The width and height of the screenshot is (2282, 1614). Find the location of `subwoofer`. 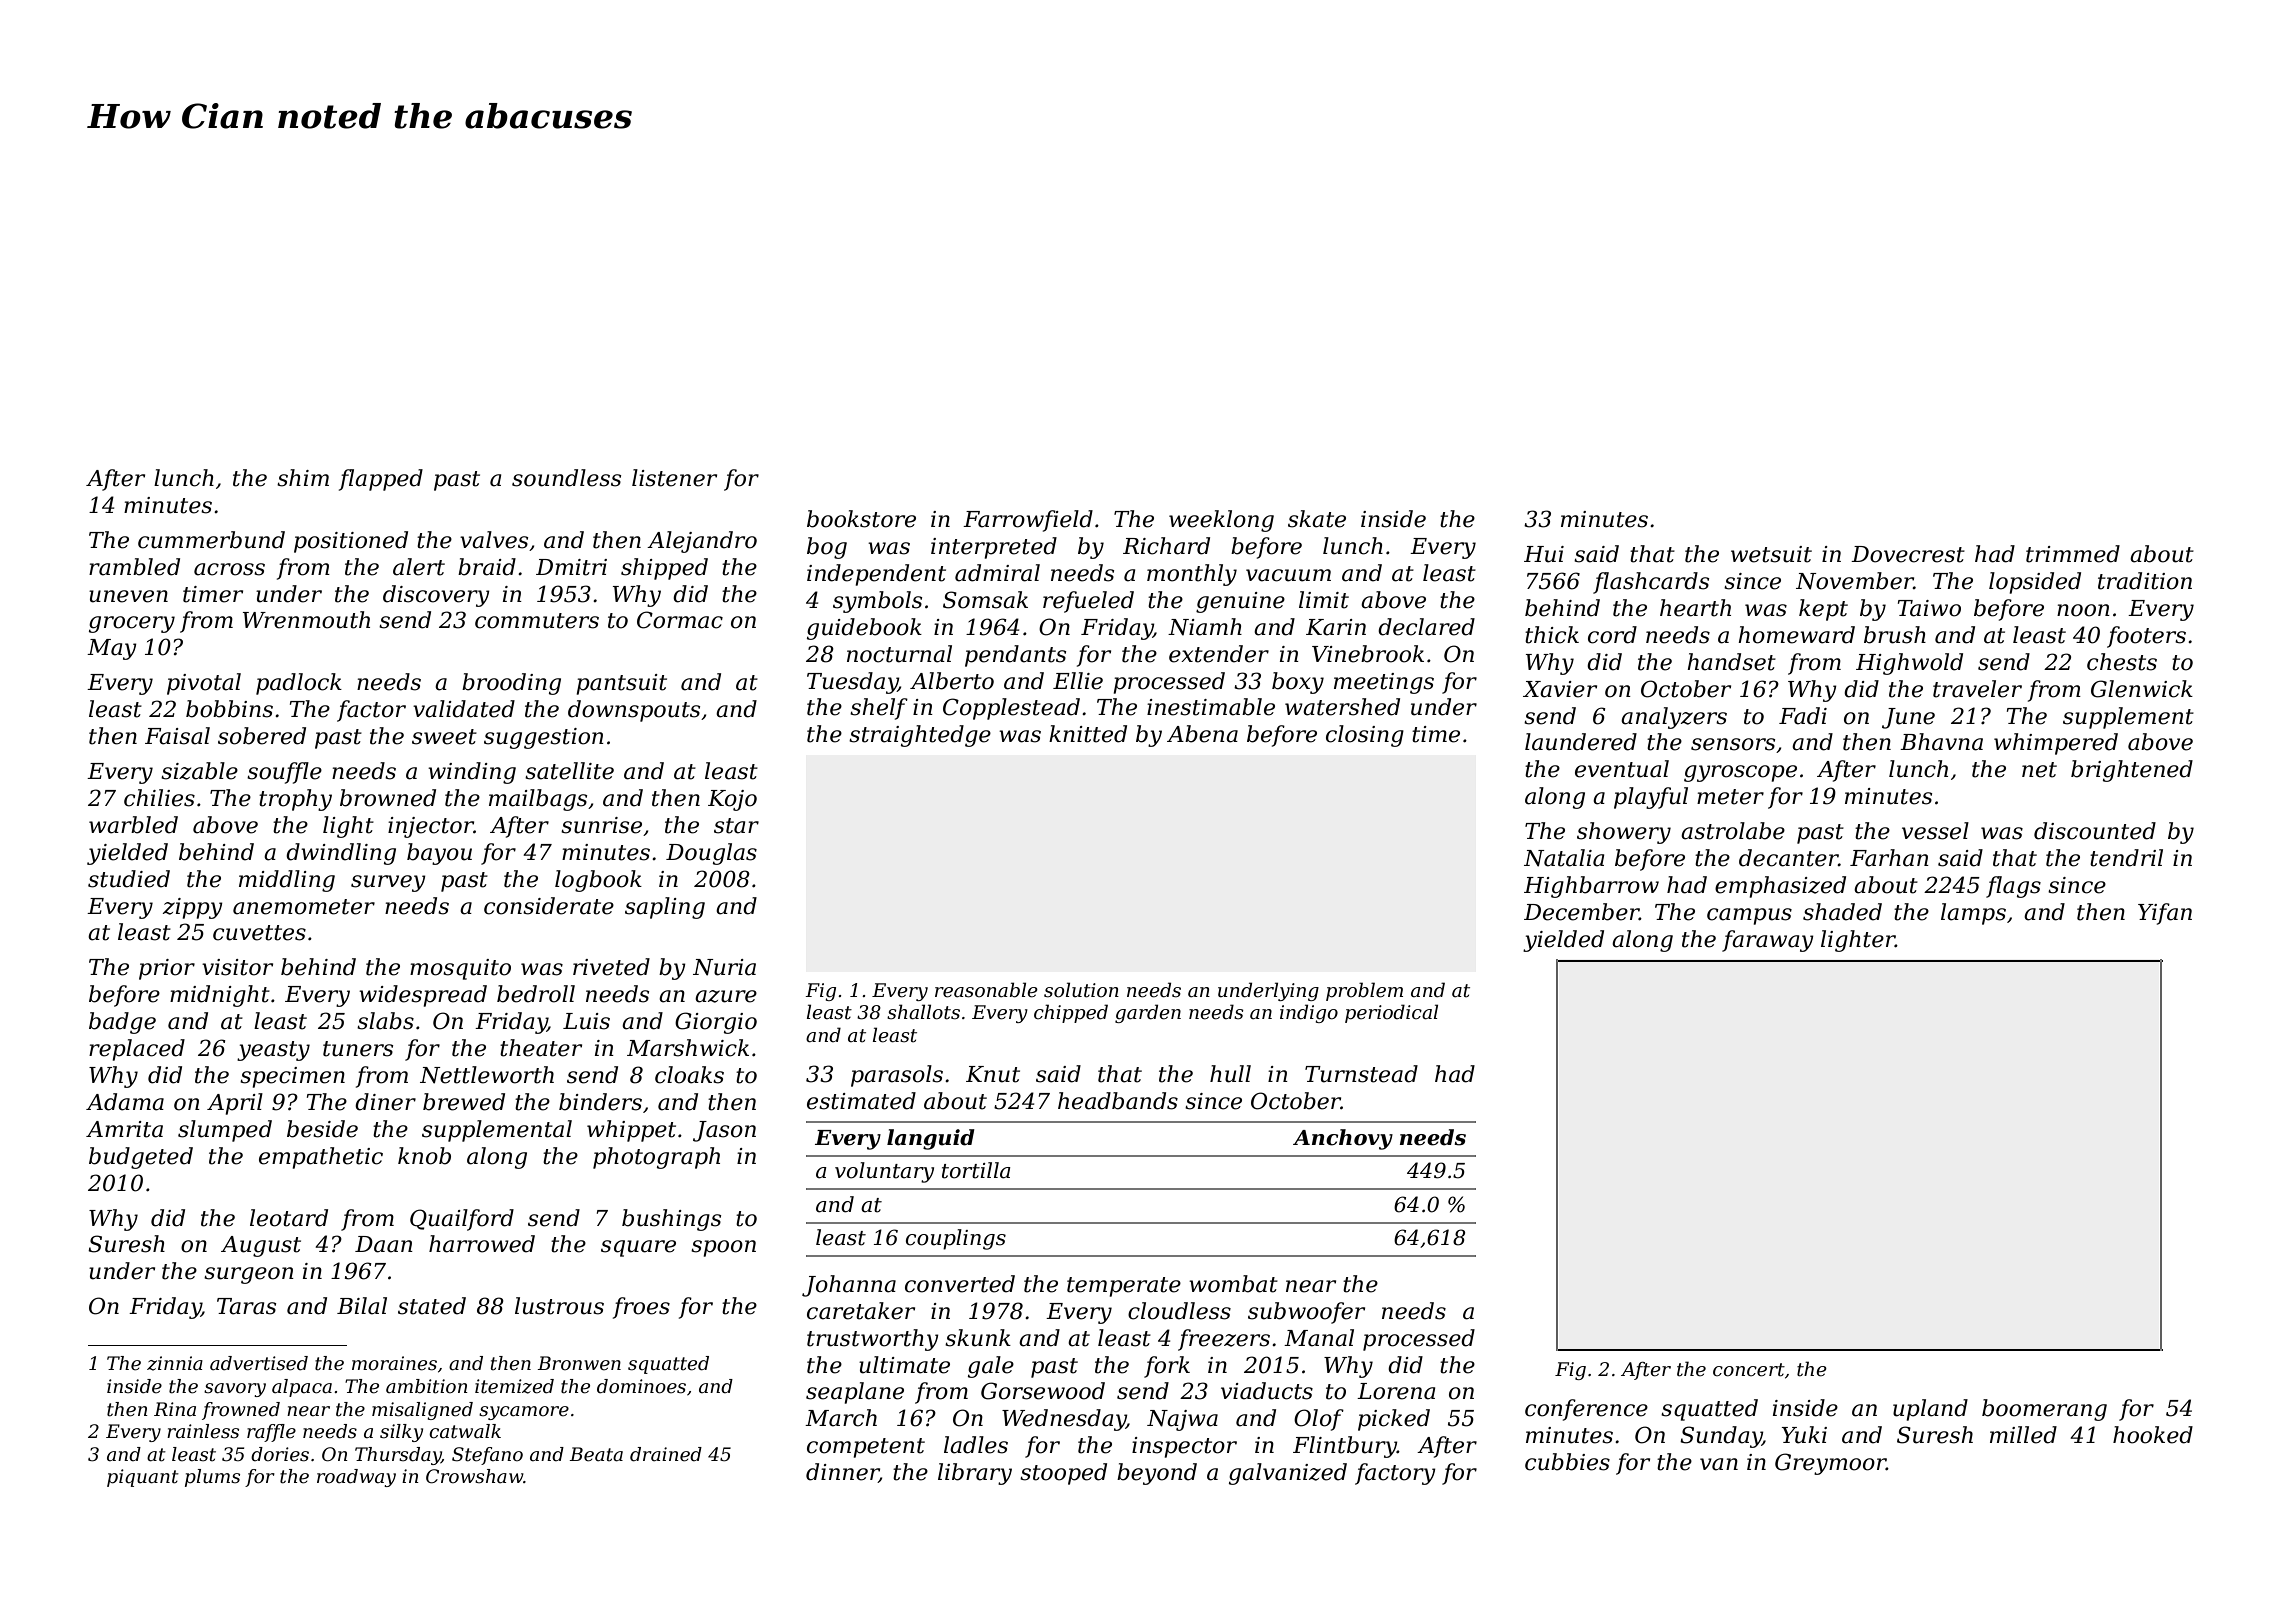

subwoofer is located at coordinates (1306, 1313).
